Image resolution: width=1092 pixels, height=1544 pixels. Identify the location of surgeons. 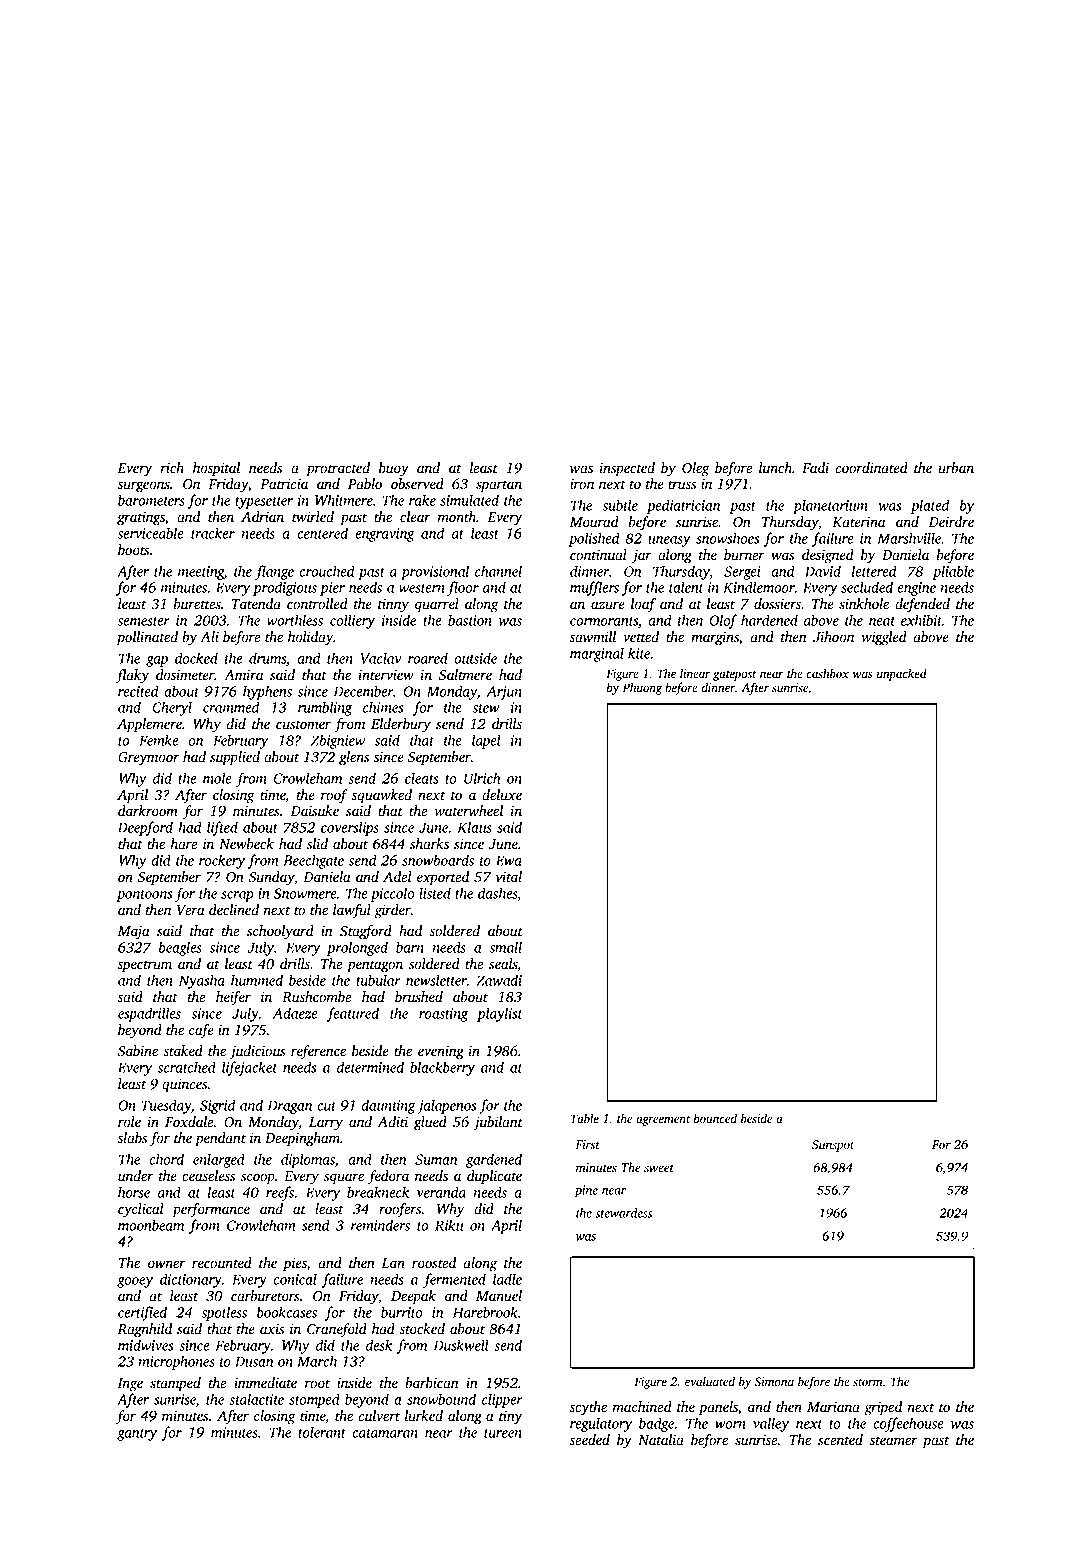
(144, 487).
